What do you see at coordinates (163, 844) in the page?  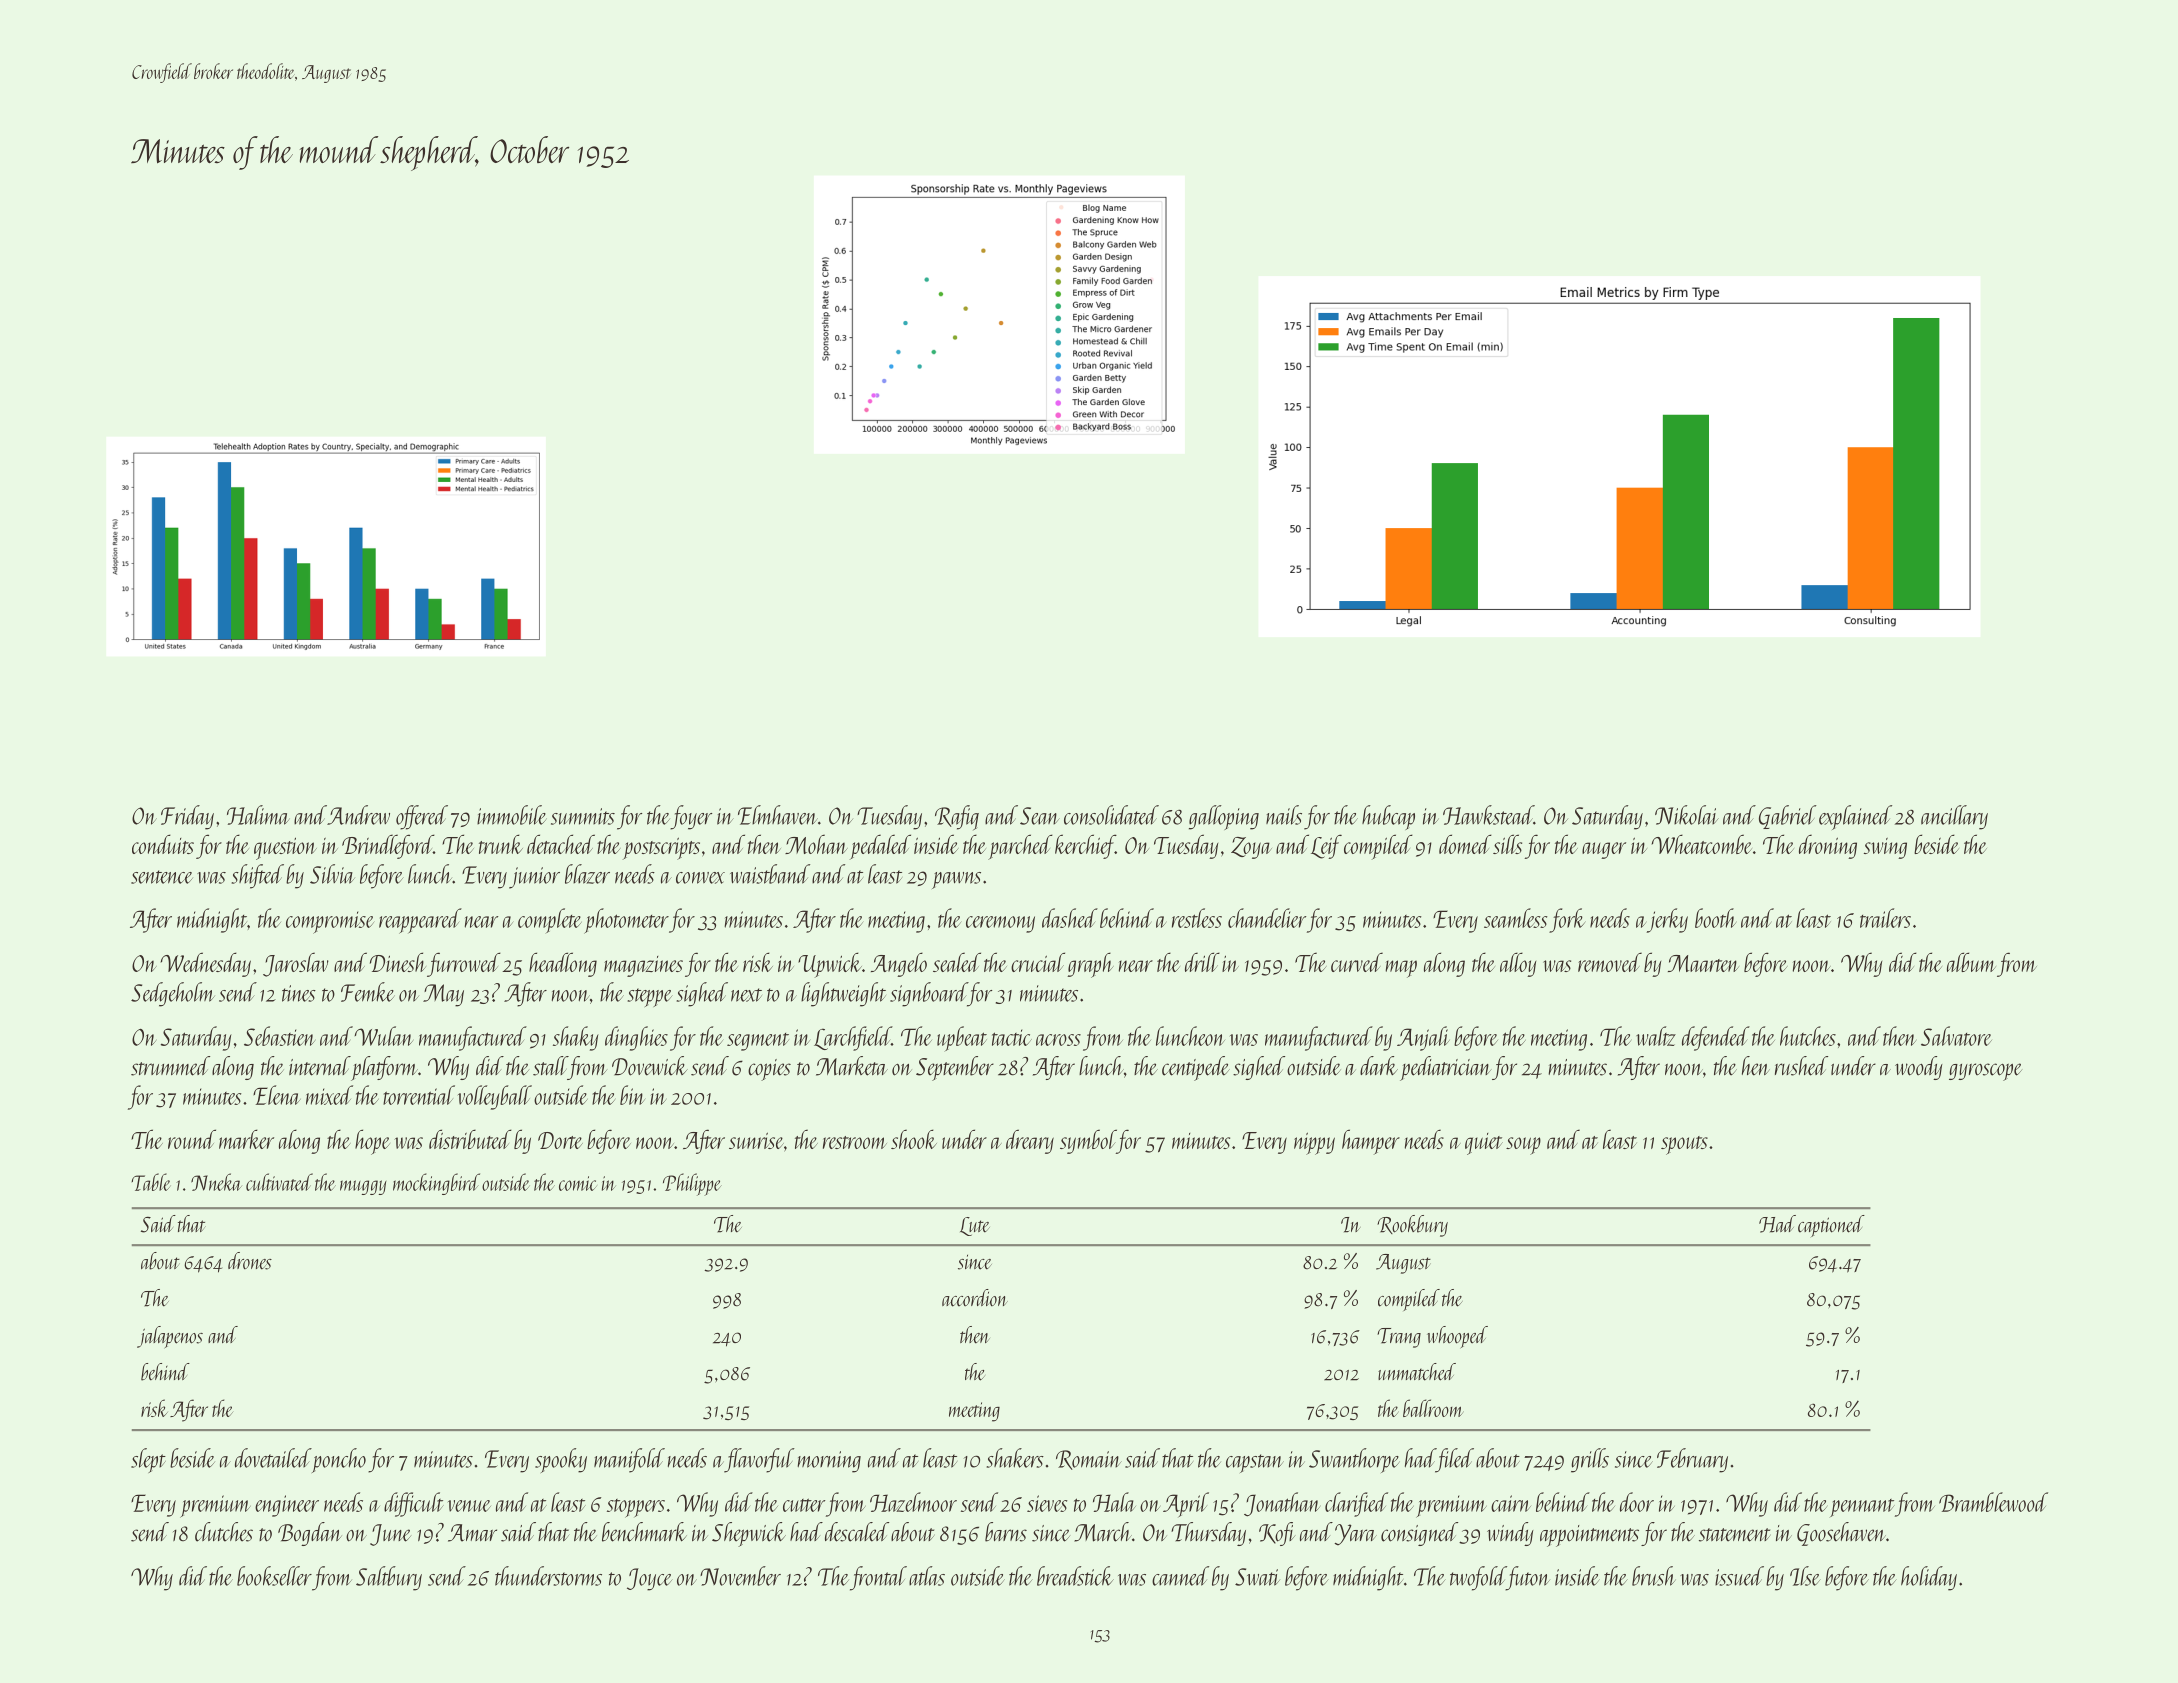 I see `conduits` at bounding box center [163, 844].
